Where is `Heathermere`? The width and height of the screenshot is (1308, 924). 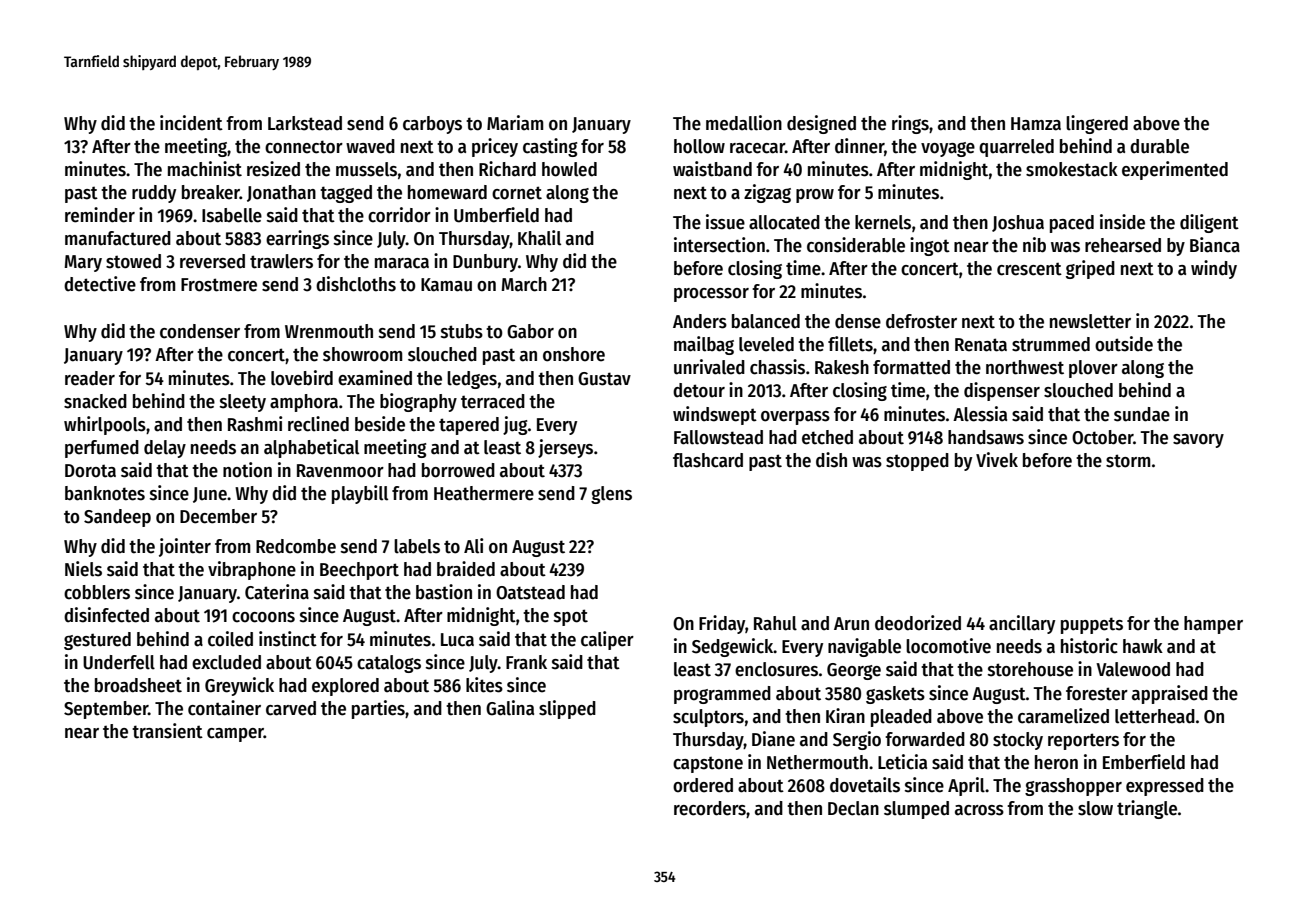
Heathermere is located at coordinates (484, 493).
